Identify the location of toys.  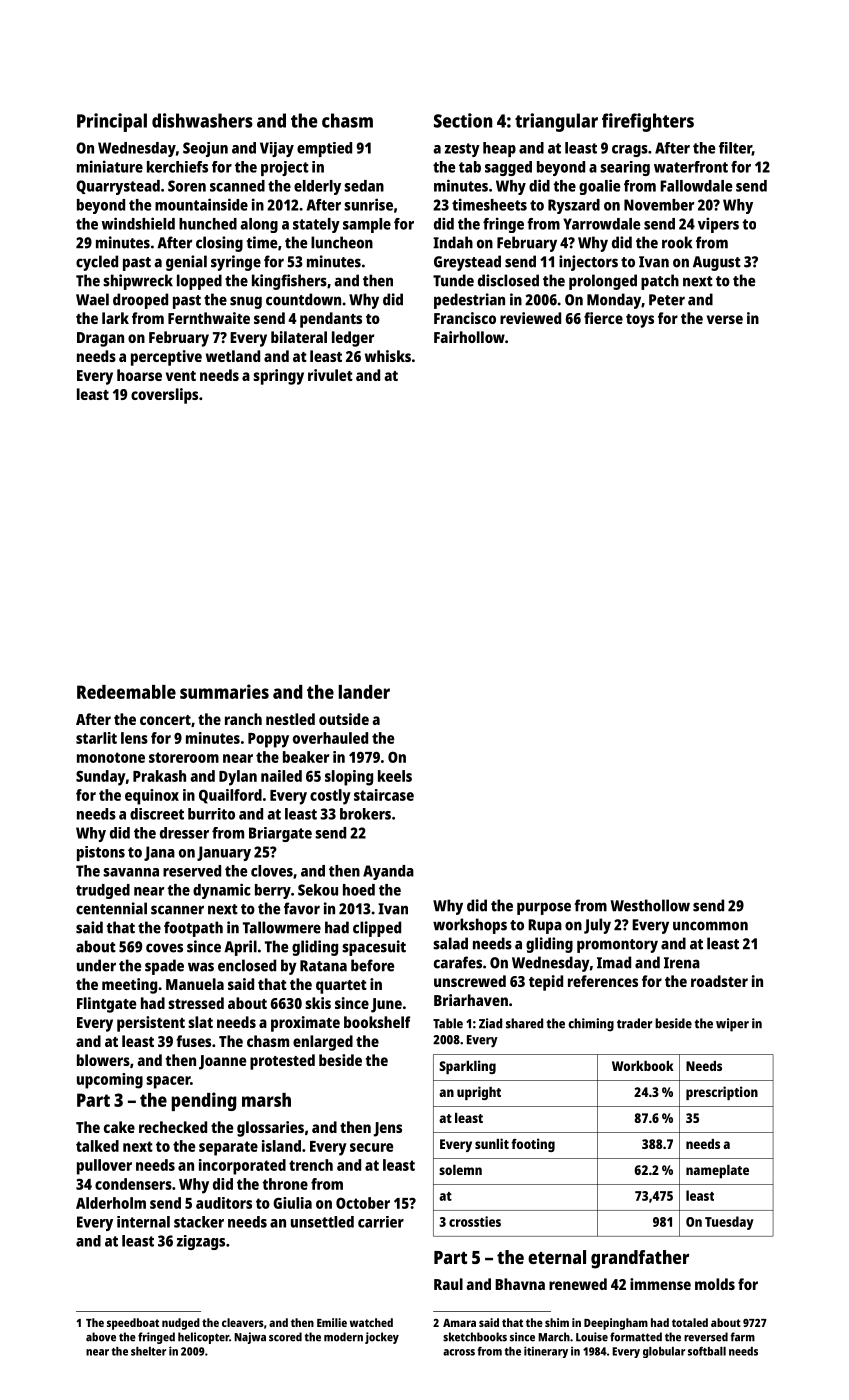
(640, 321).
